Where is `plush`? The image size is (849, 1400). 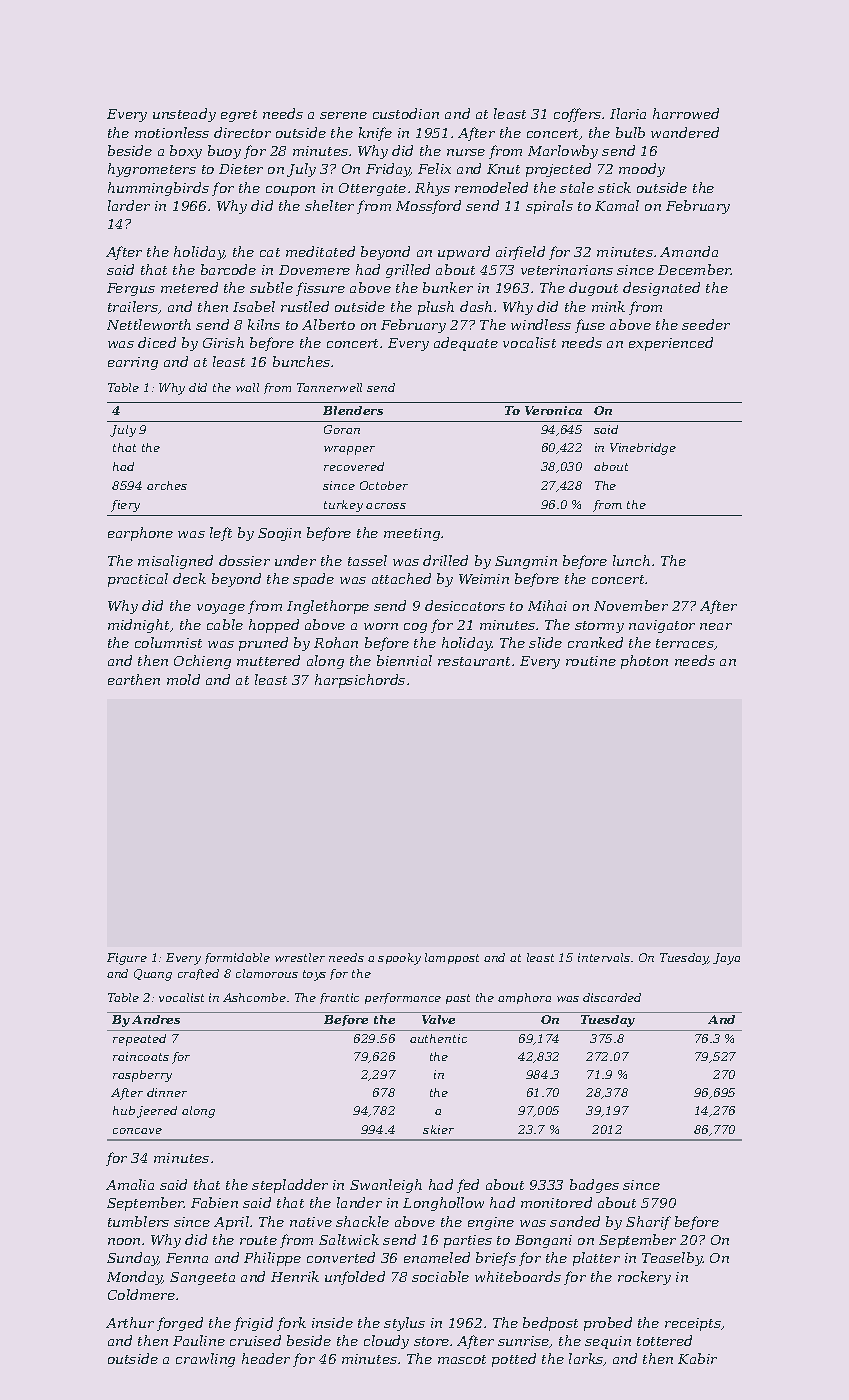
plush is located at coordinates (436, 308).
